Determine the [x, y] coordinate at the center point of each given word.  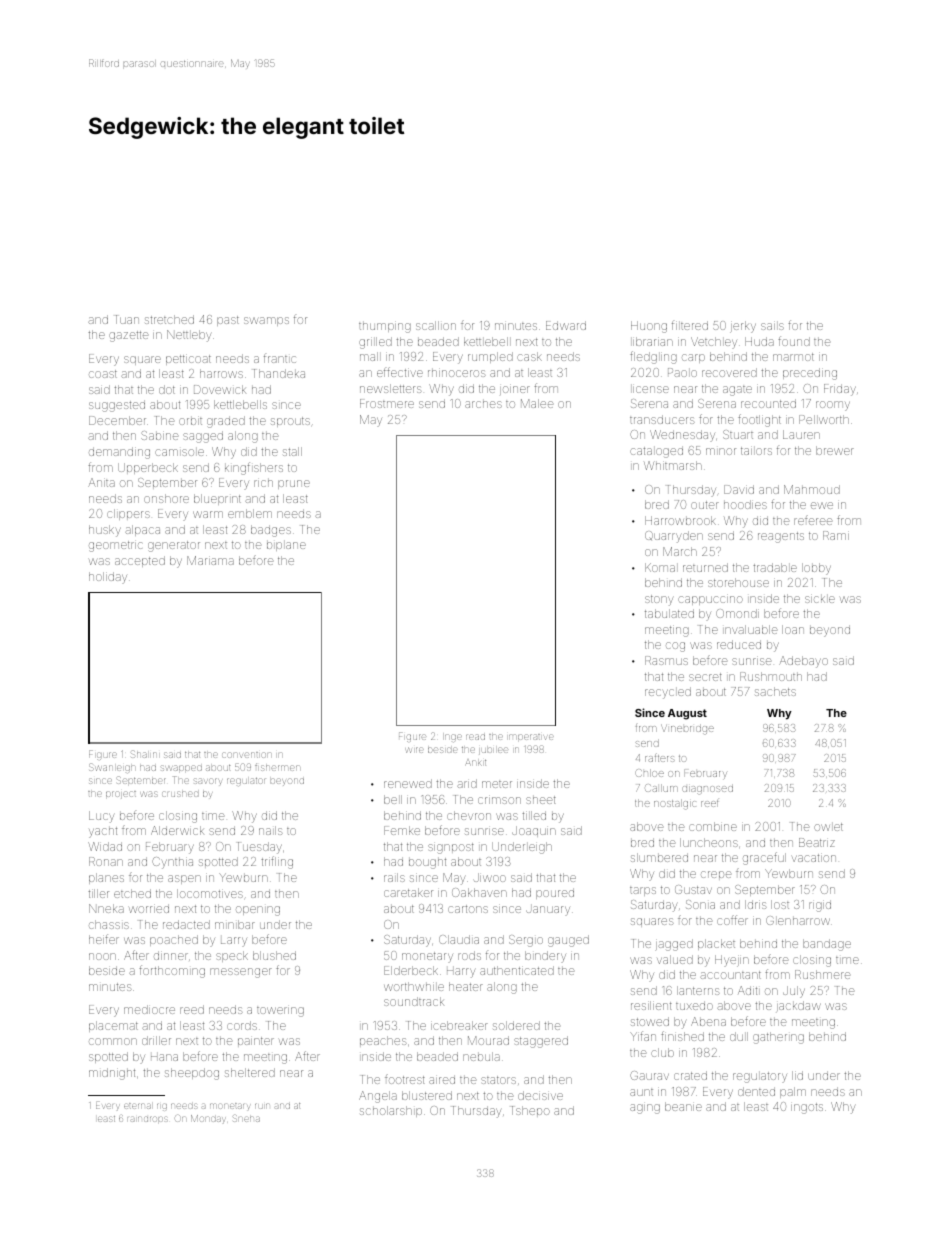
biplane [286, 546]
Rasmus [666, 660]
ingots [807, 1108]
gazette [128, 336]
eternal [137, 1106]
